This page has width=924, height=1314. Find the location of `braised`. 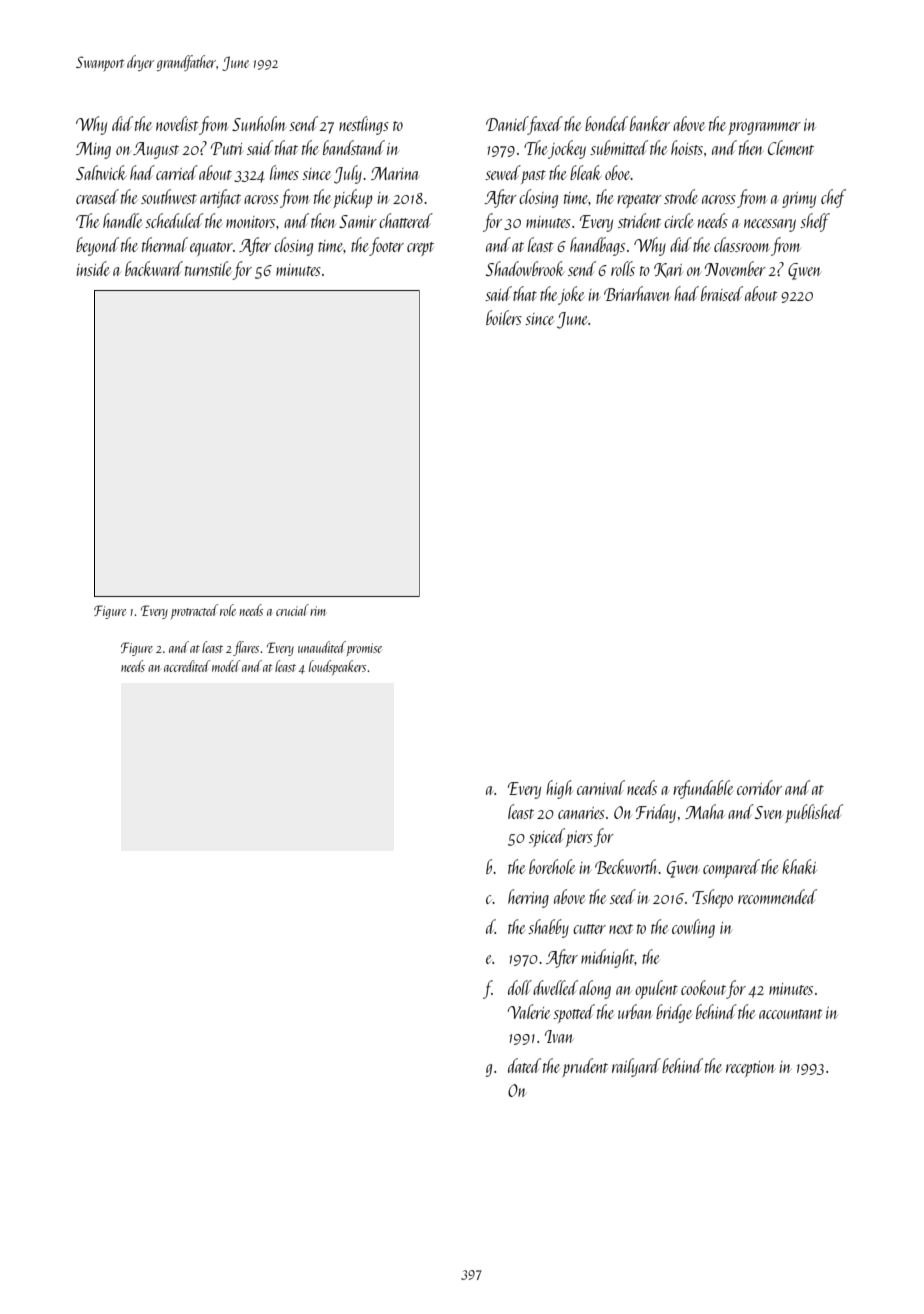

braised is located at coordinates (722, 293).
